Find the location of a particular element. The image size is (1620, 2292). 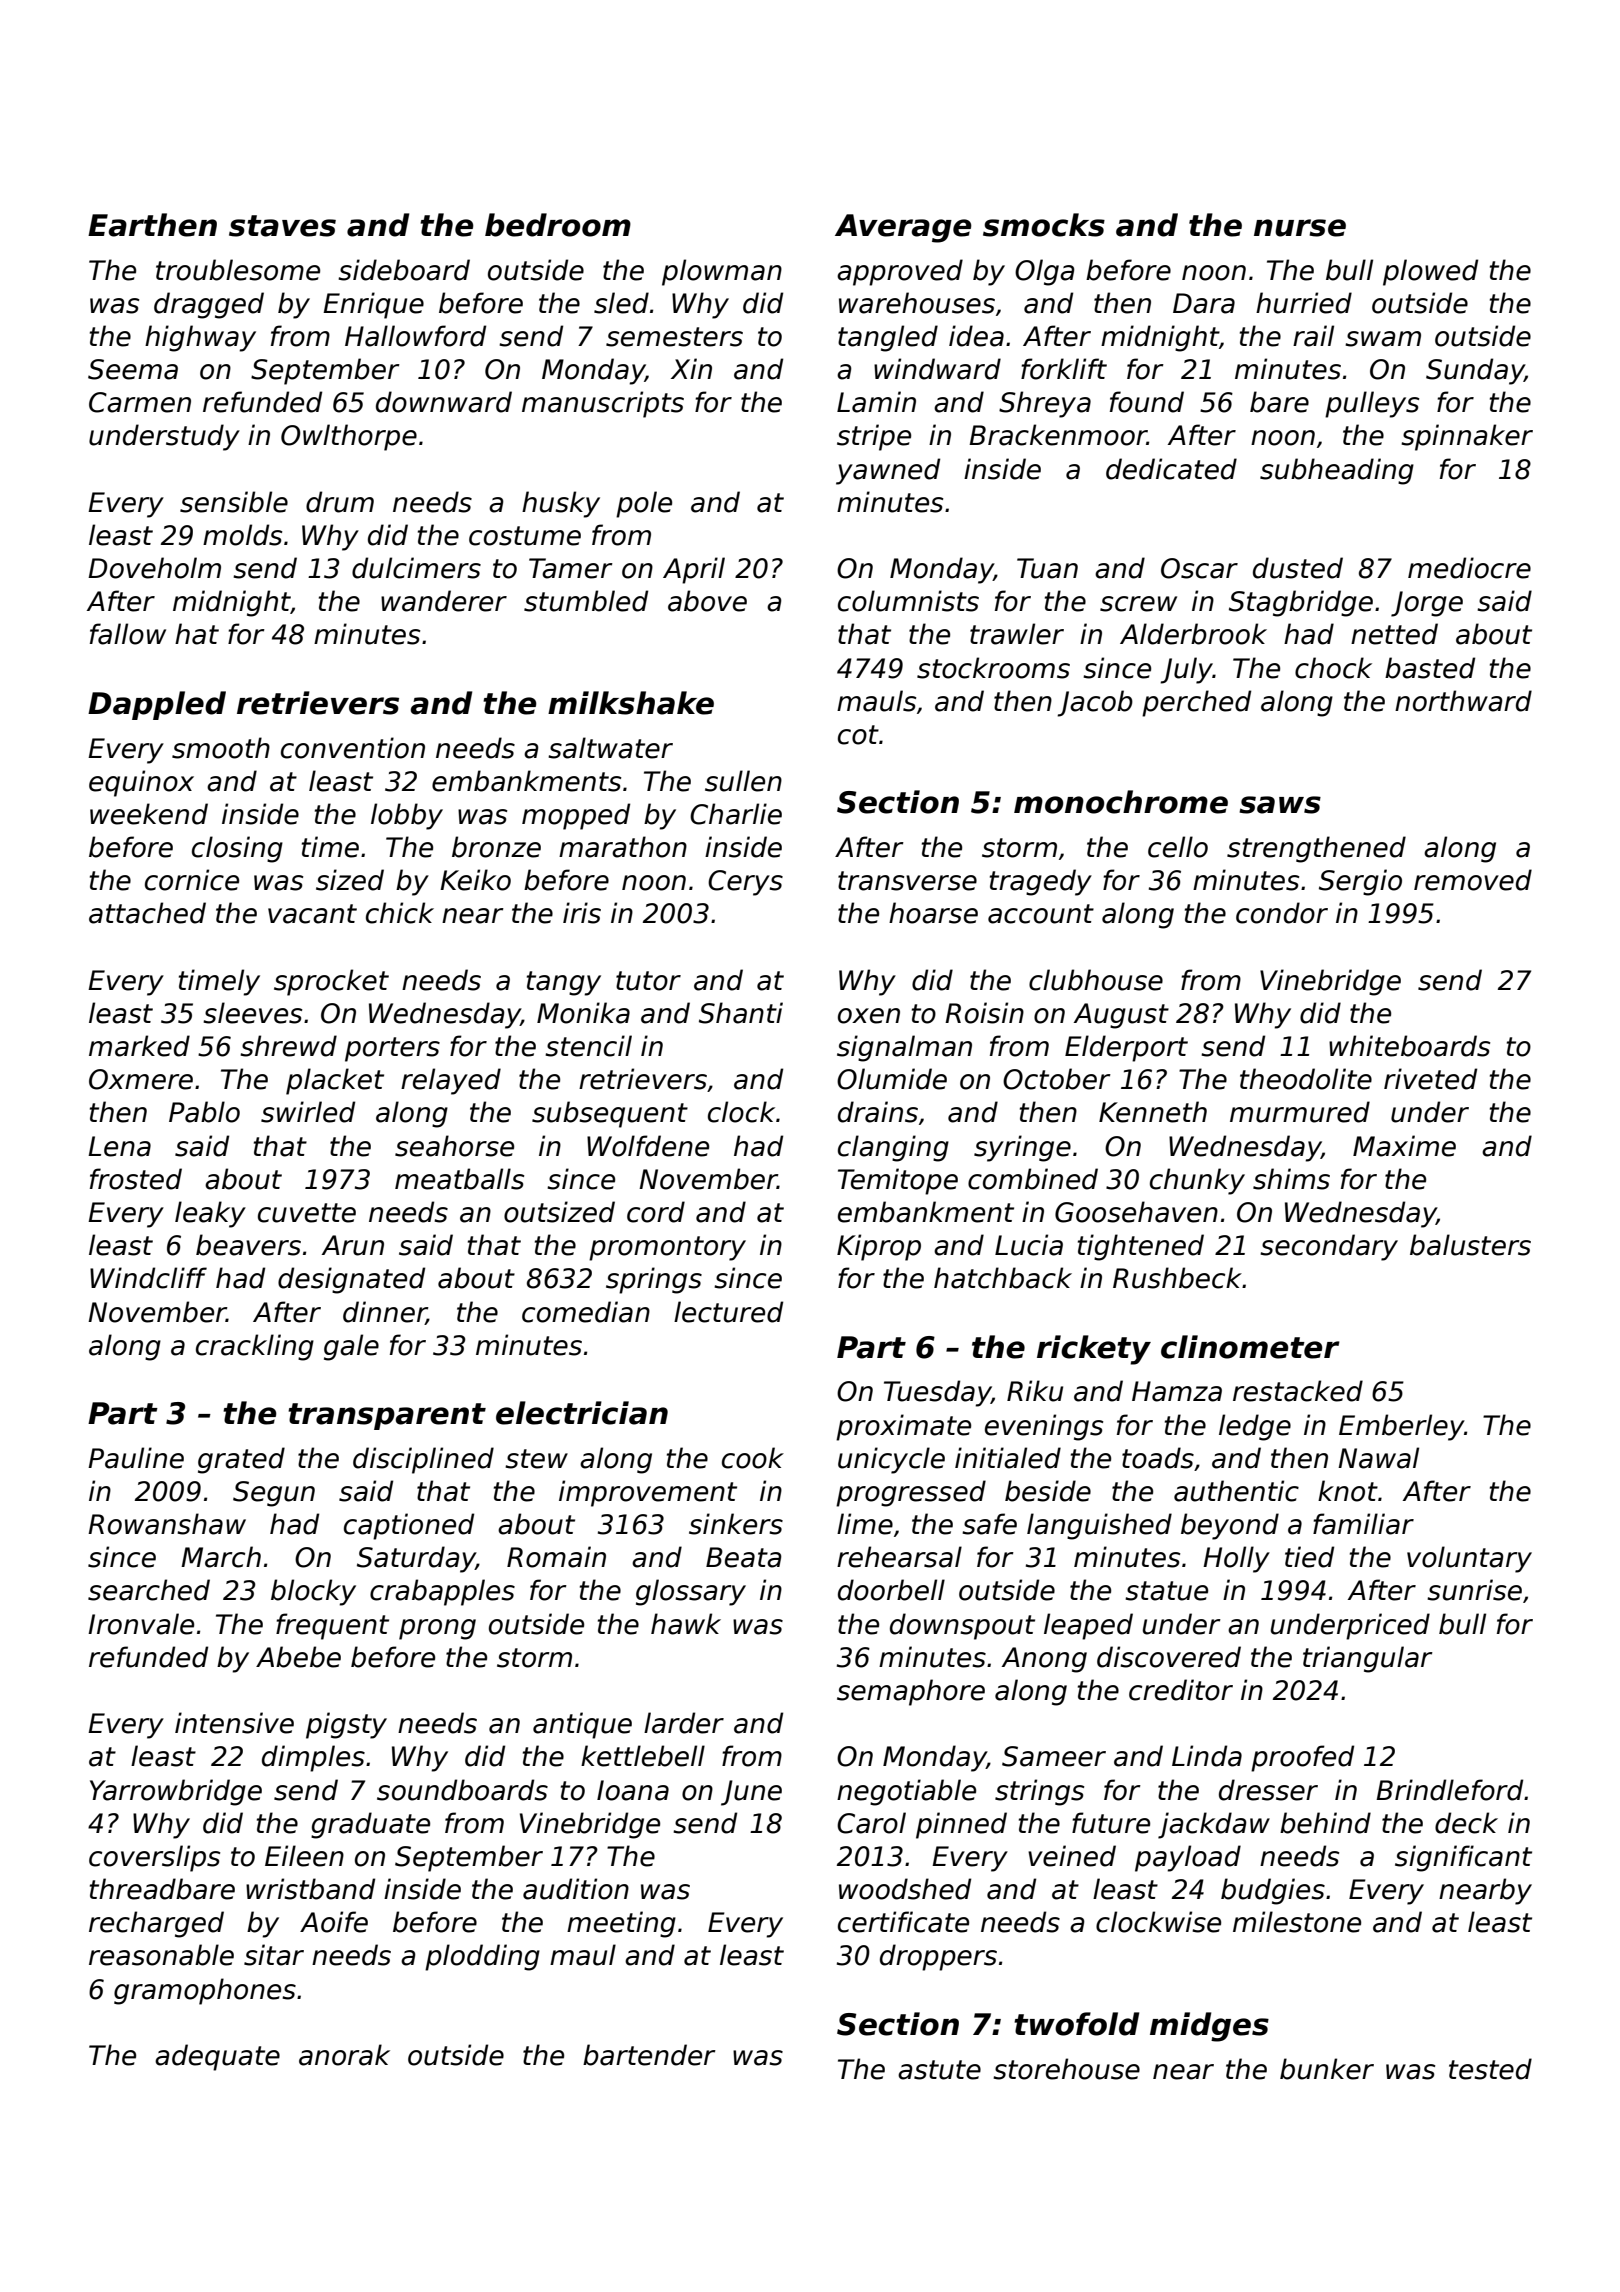

highway is located at coordinates (200, 338).
